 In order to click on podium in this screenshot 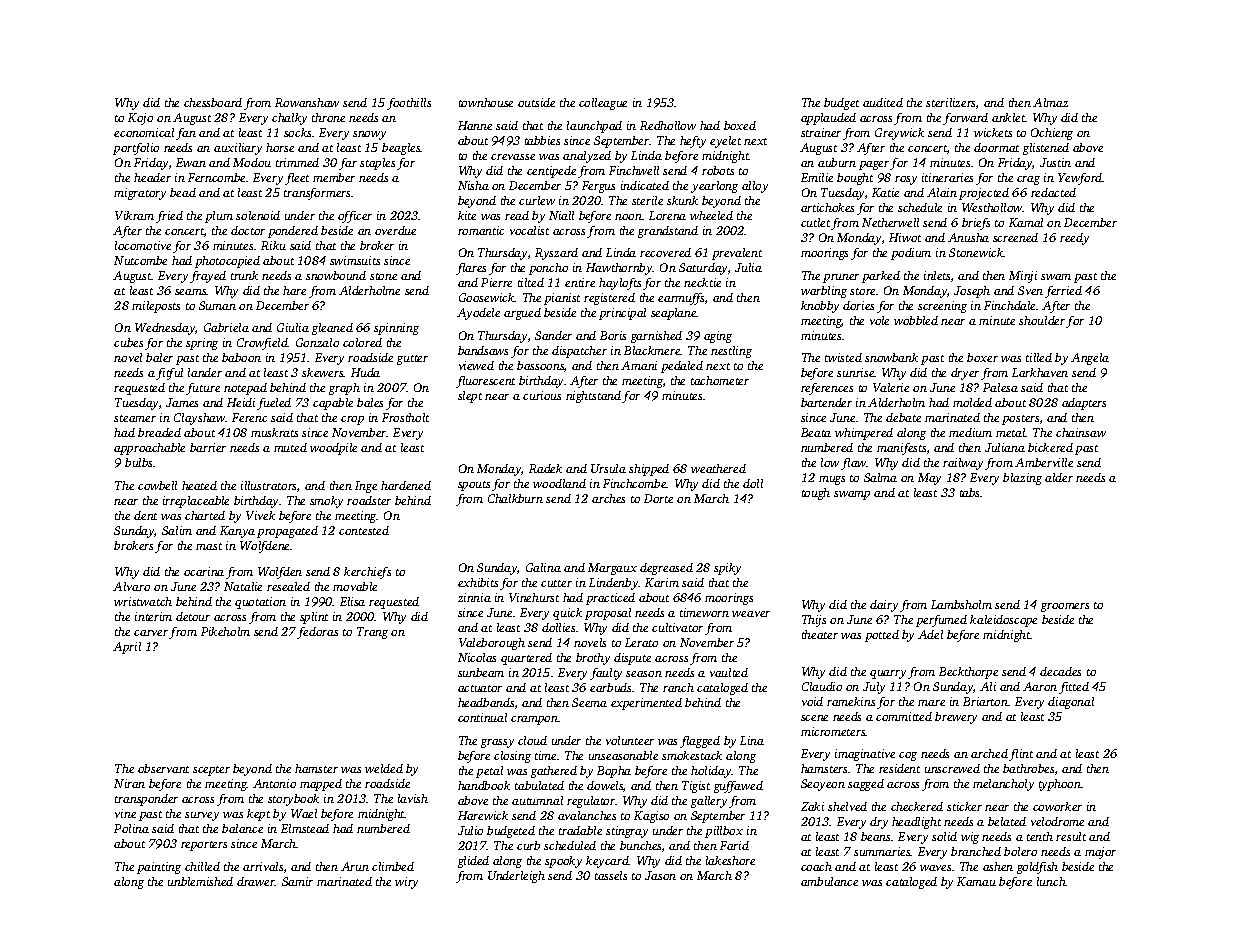, I will do `click(911, 254)`.
